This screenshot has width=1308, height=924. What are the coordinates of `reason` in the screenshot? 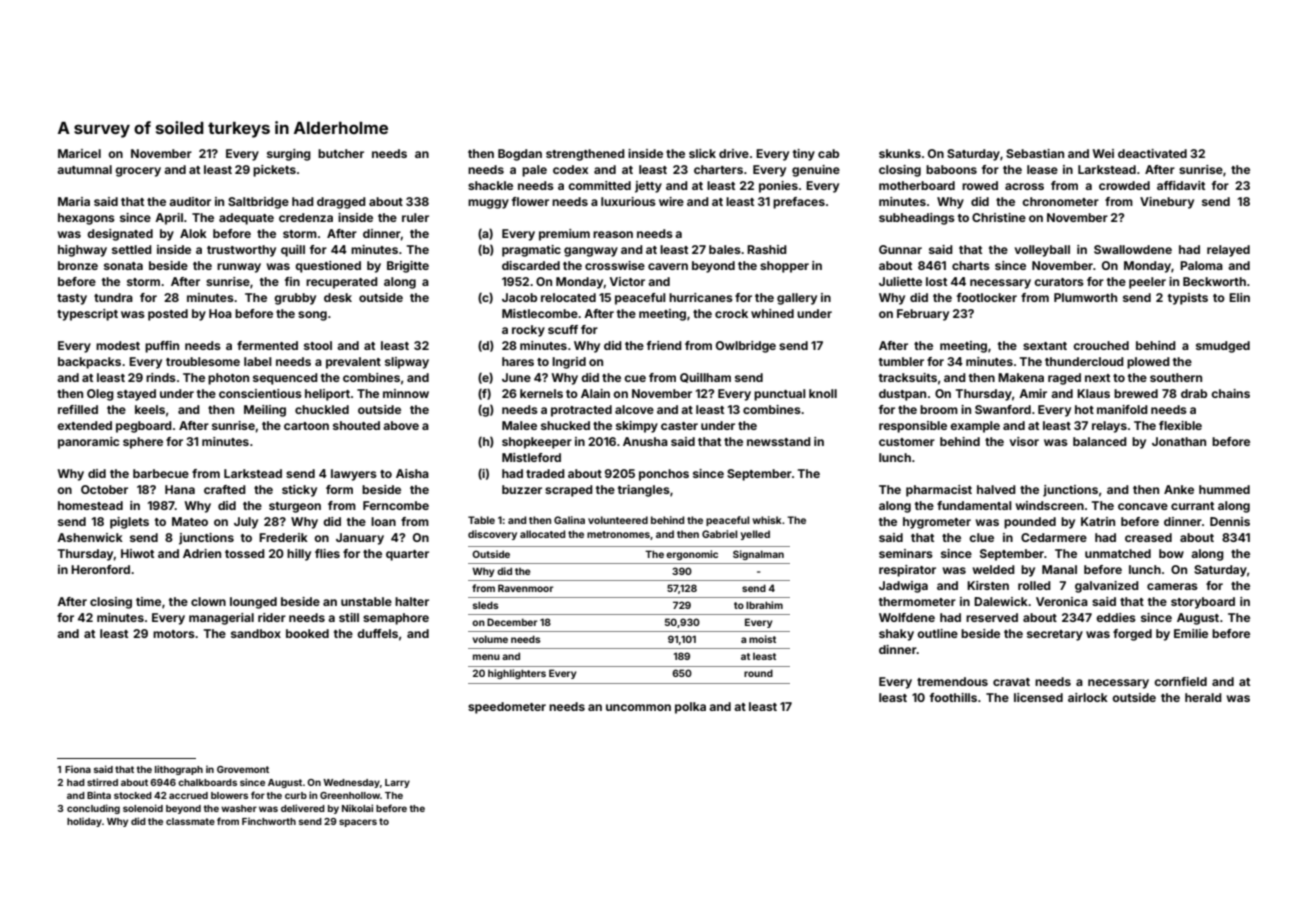 It's located at (613, 234).
